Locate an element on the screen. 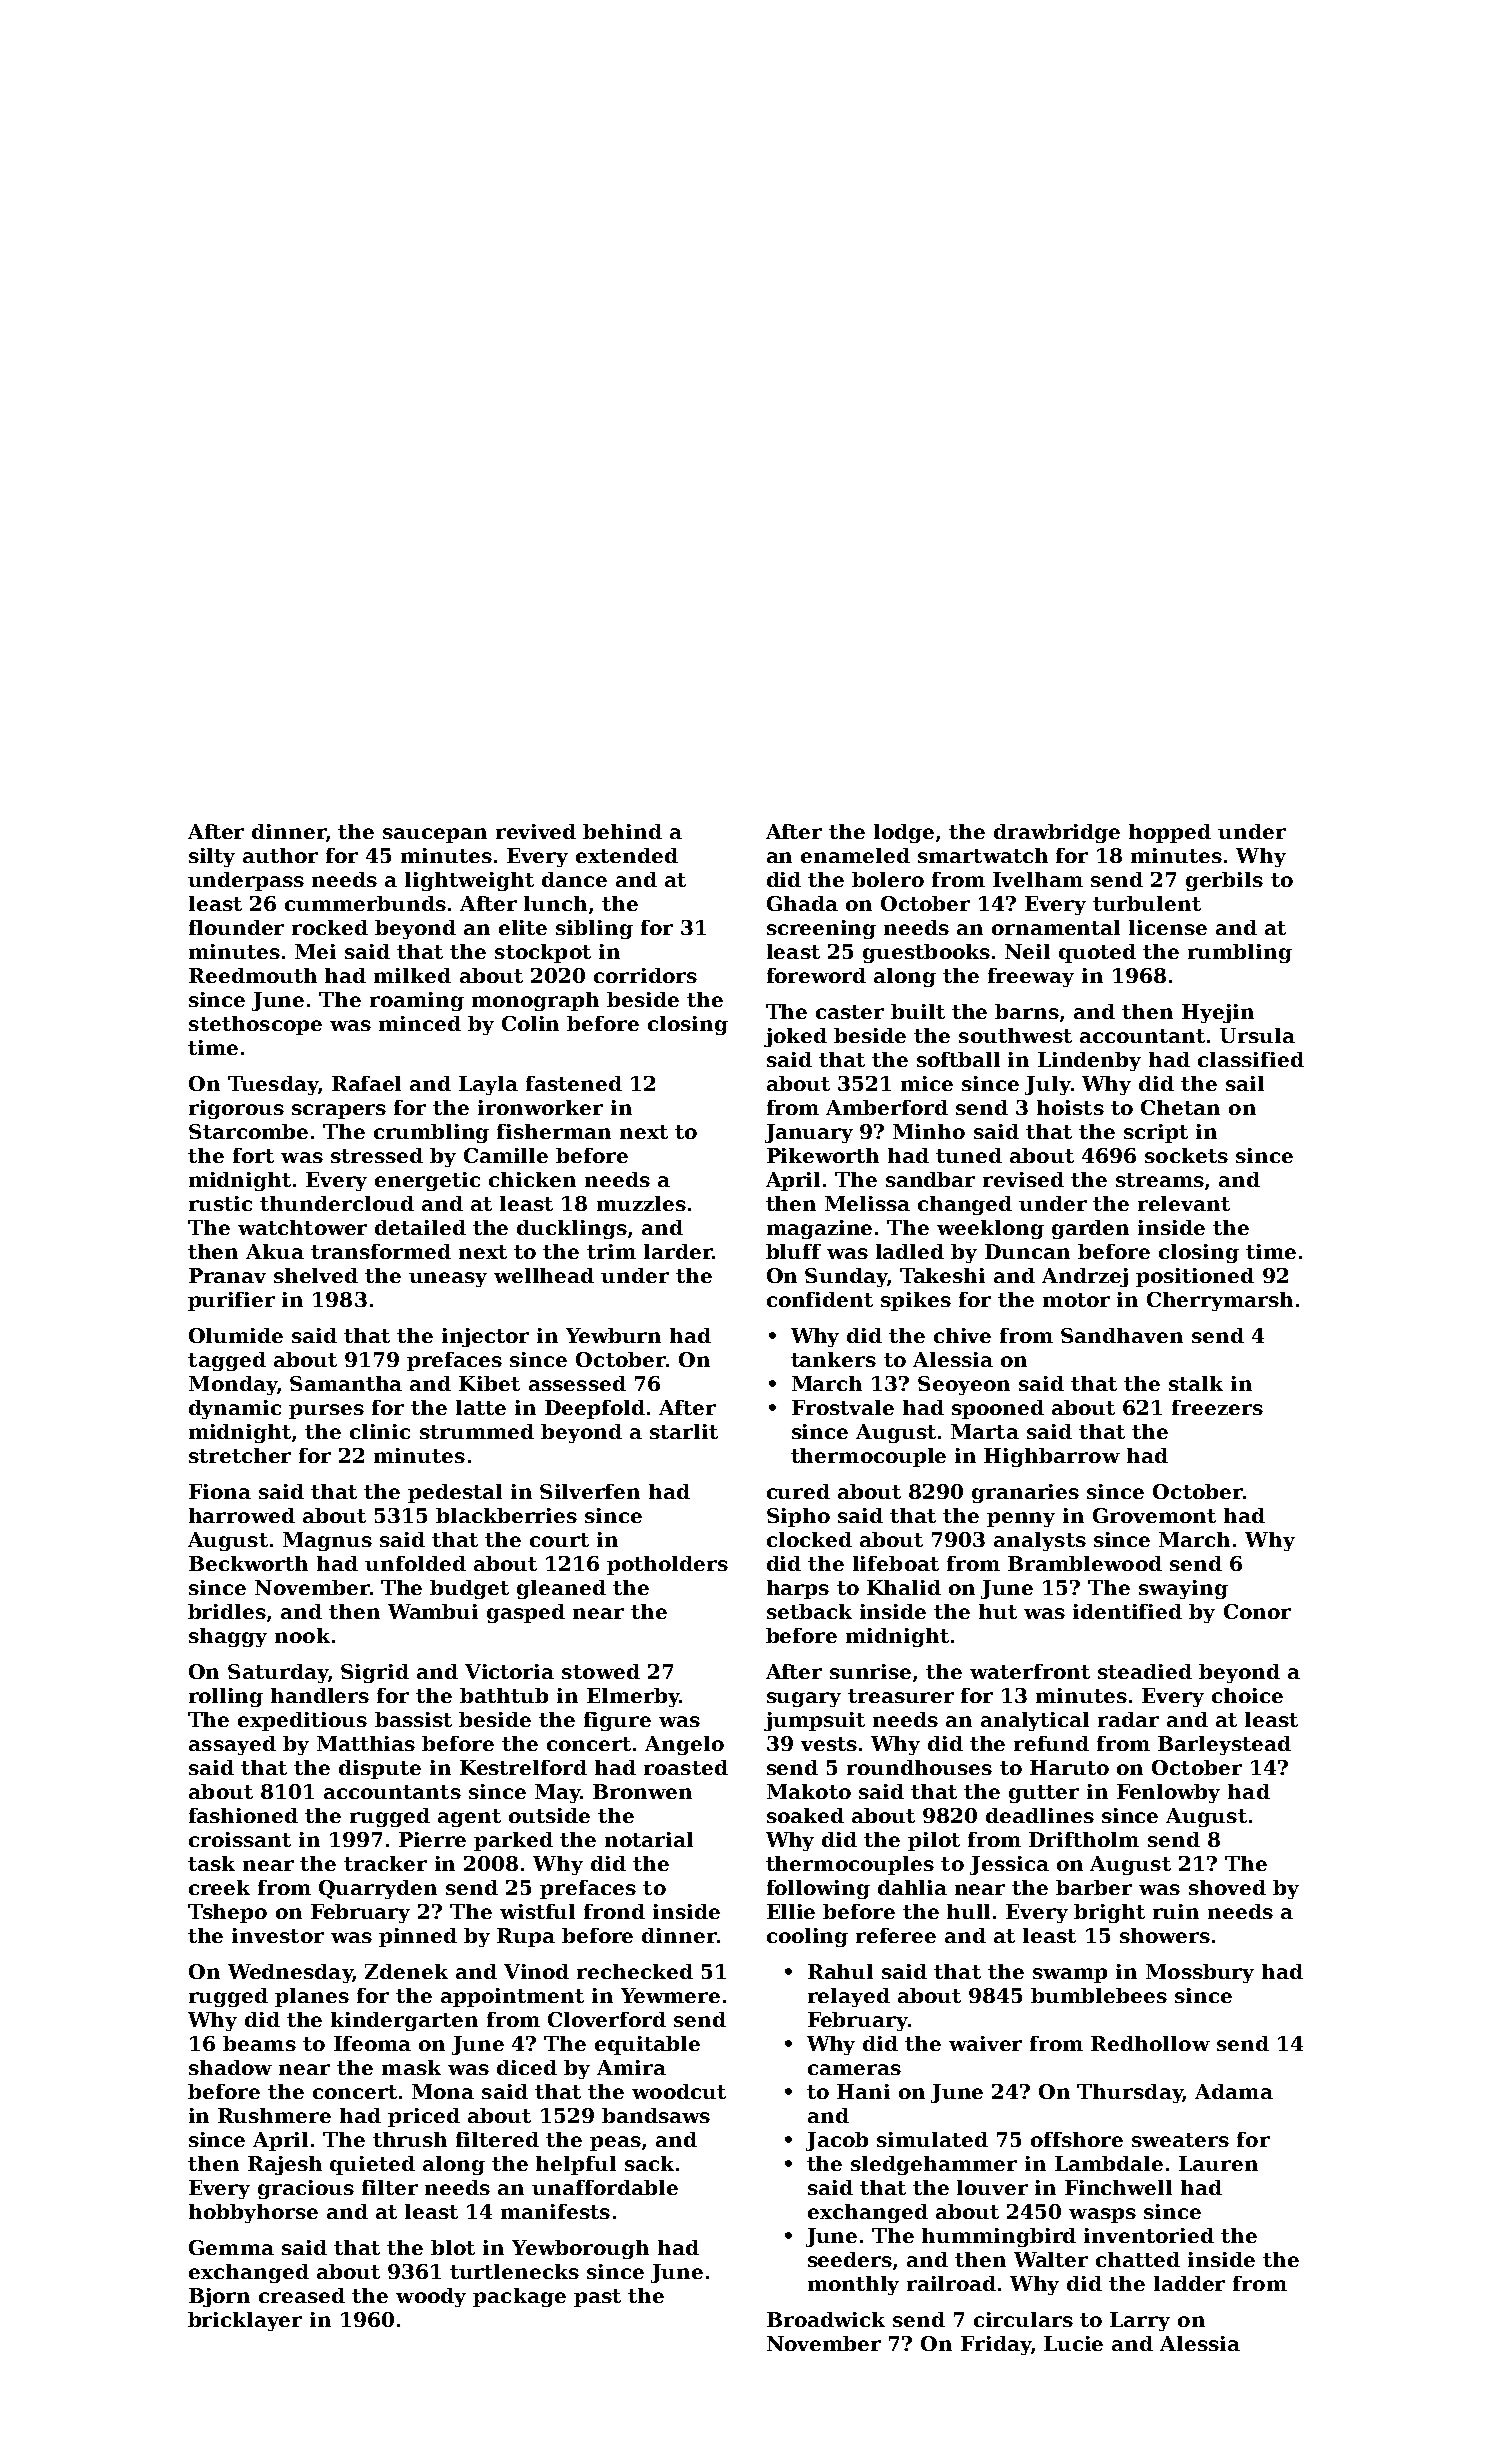 The height and width of the screenshot is (2464, 1496). stethoscope is located at coordinates (255, 1025).
